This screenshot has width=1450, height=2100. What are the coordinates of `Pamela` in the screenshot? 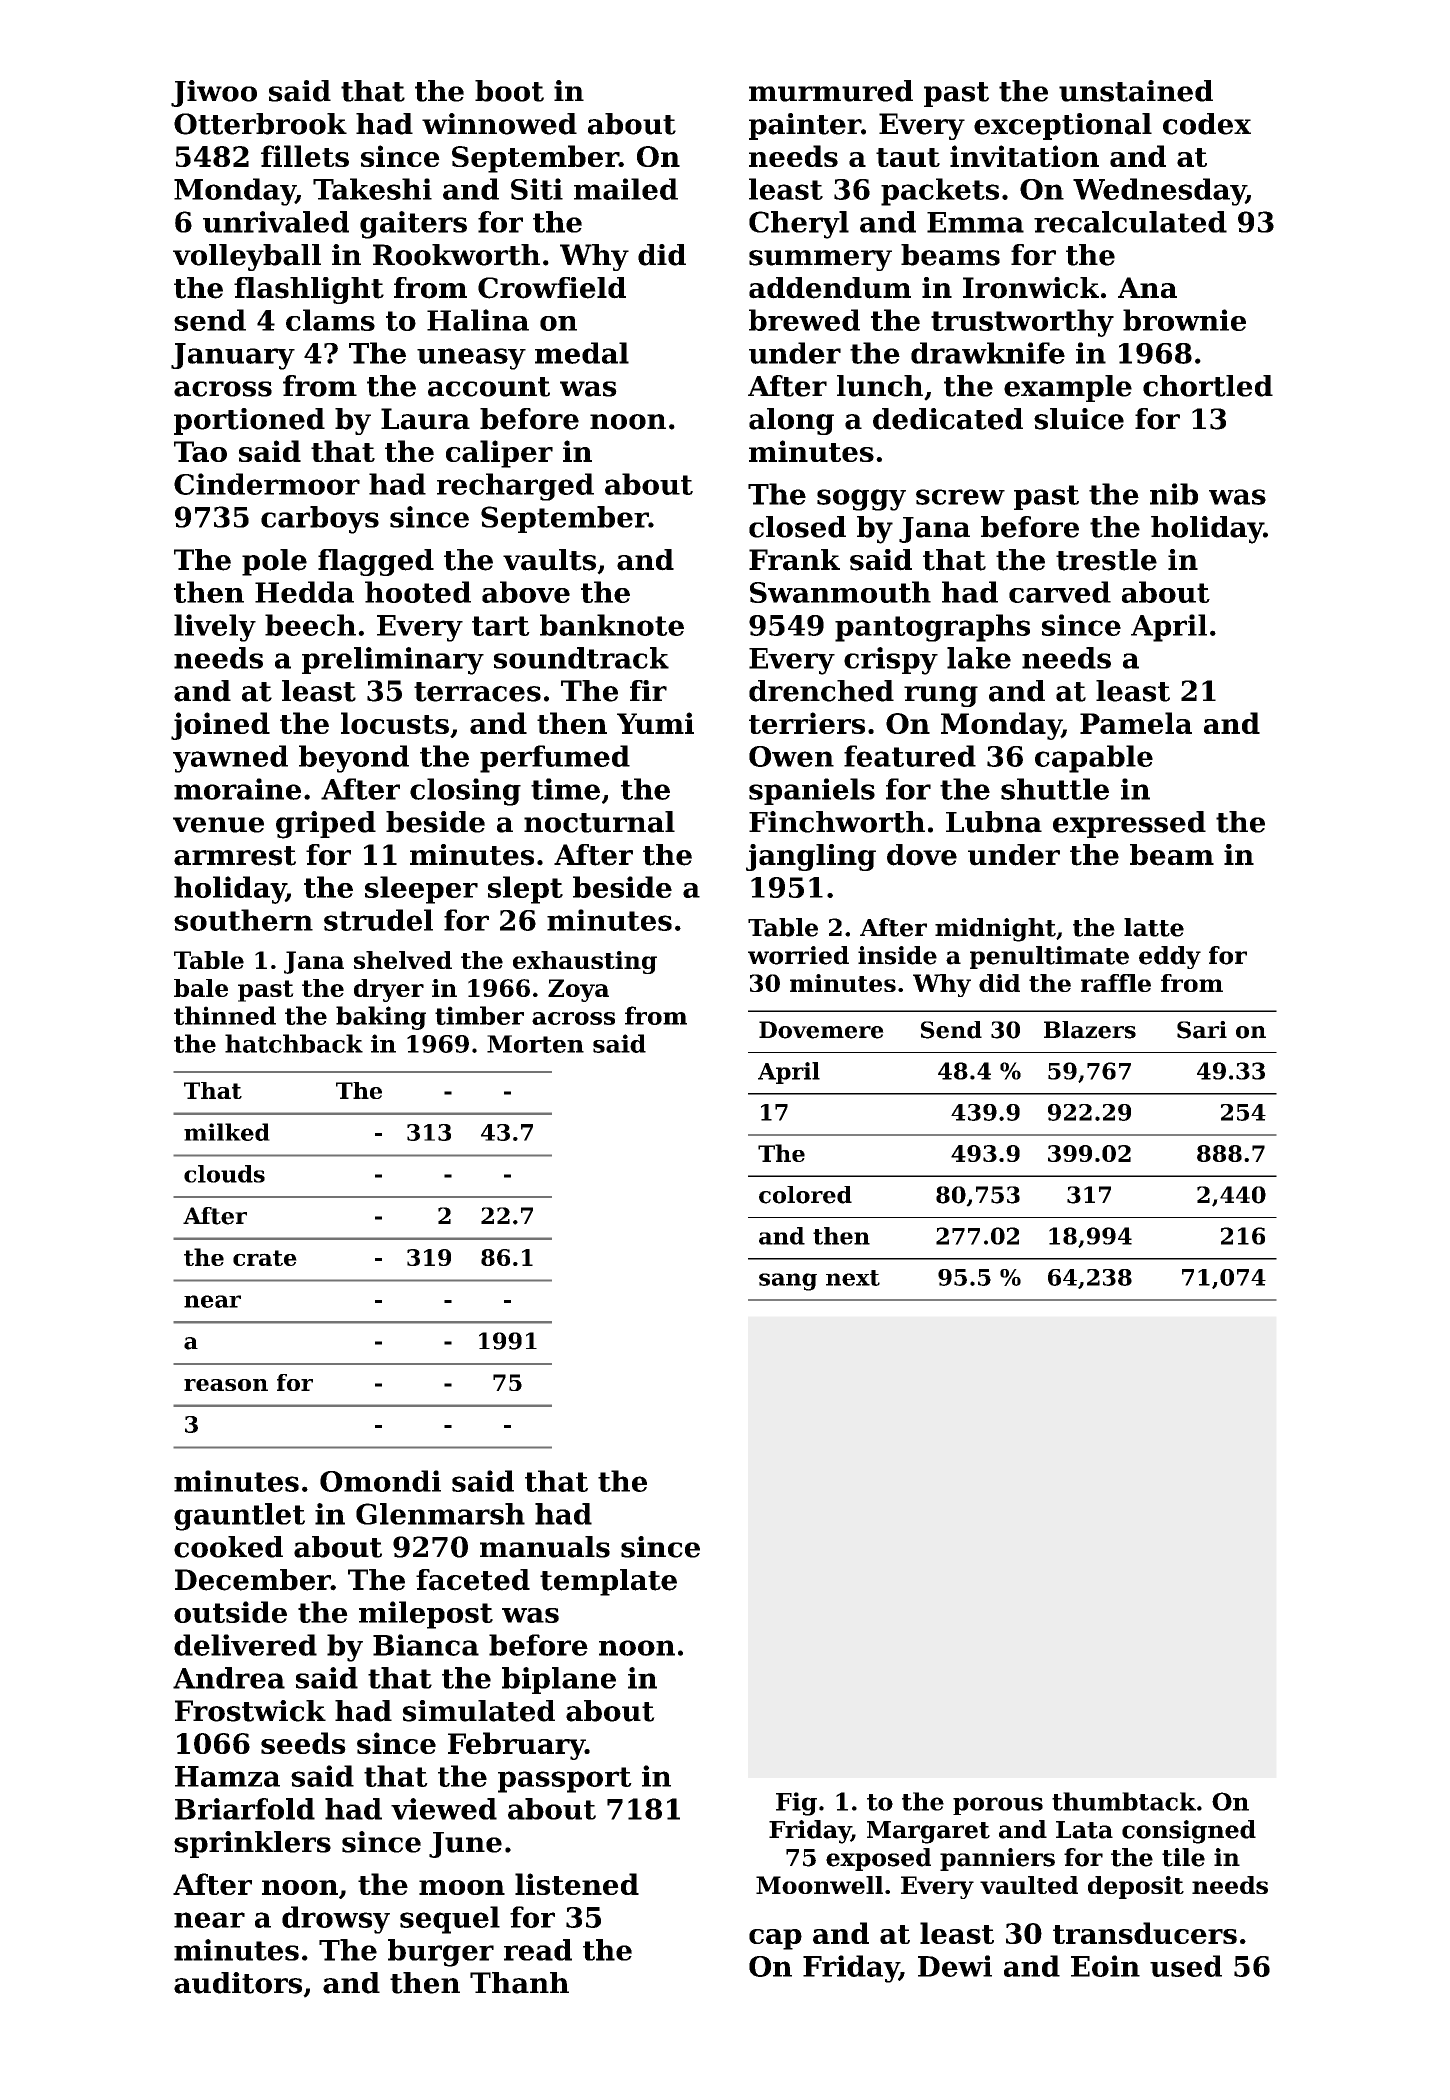 It's located at (1136, 723).
